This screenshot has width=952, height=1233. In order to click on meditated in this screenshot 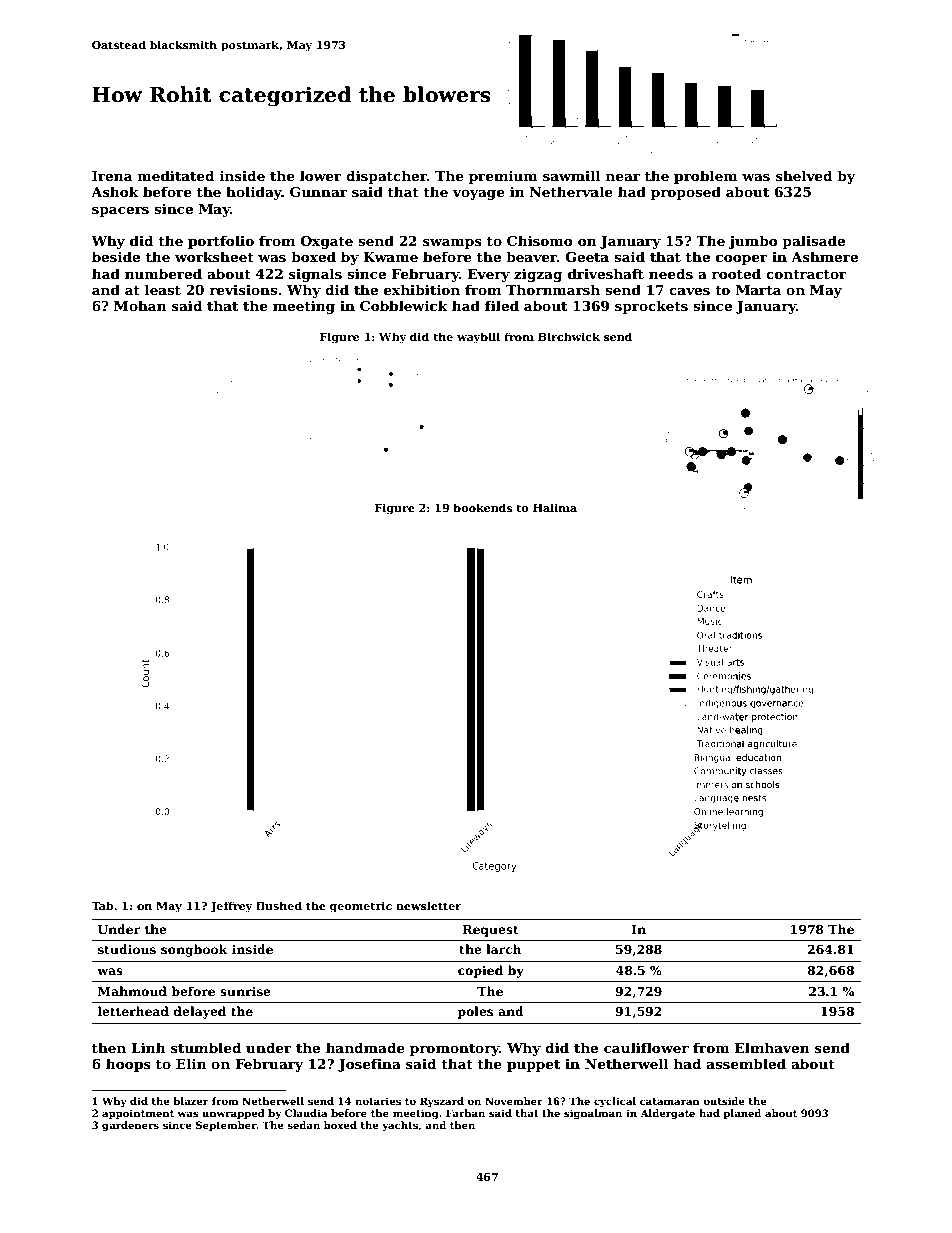, I will do `click(176, 175)`.
